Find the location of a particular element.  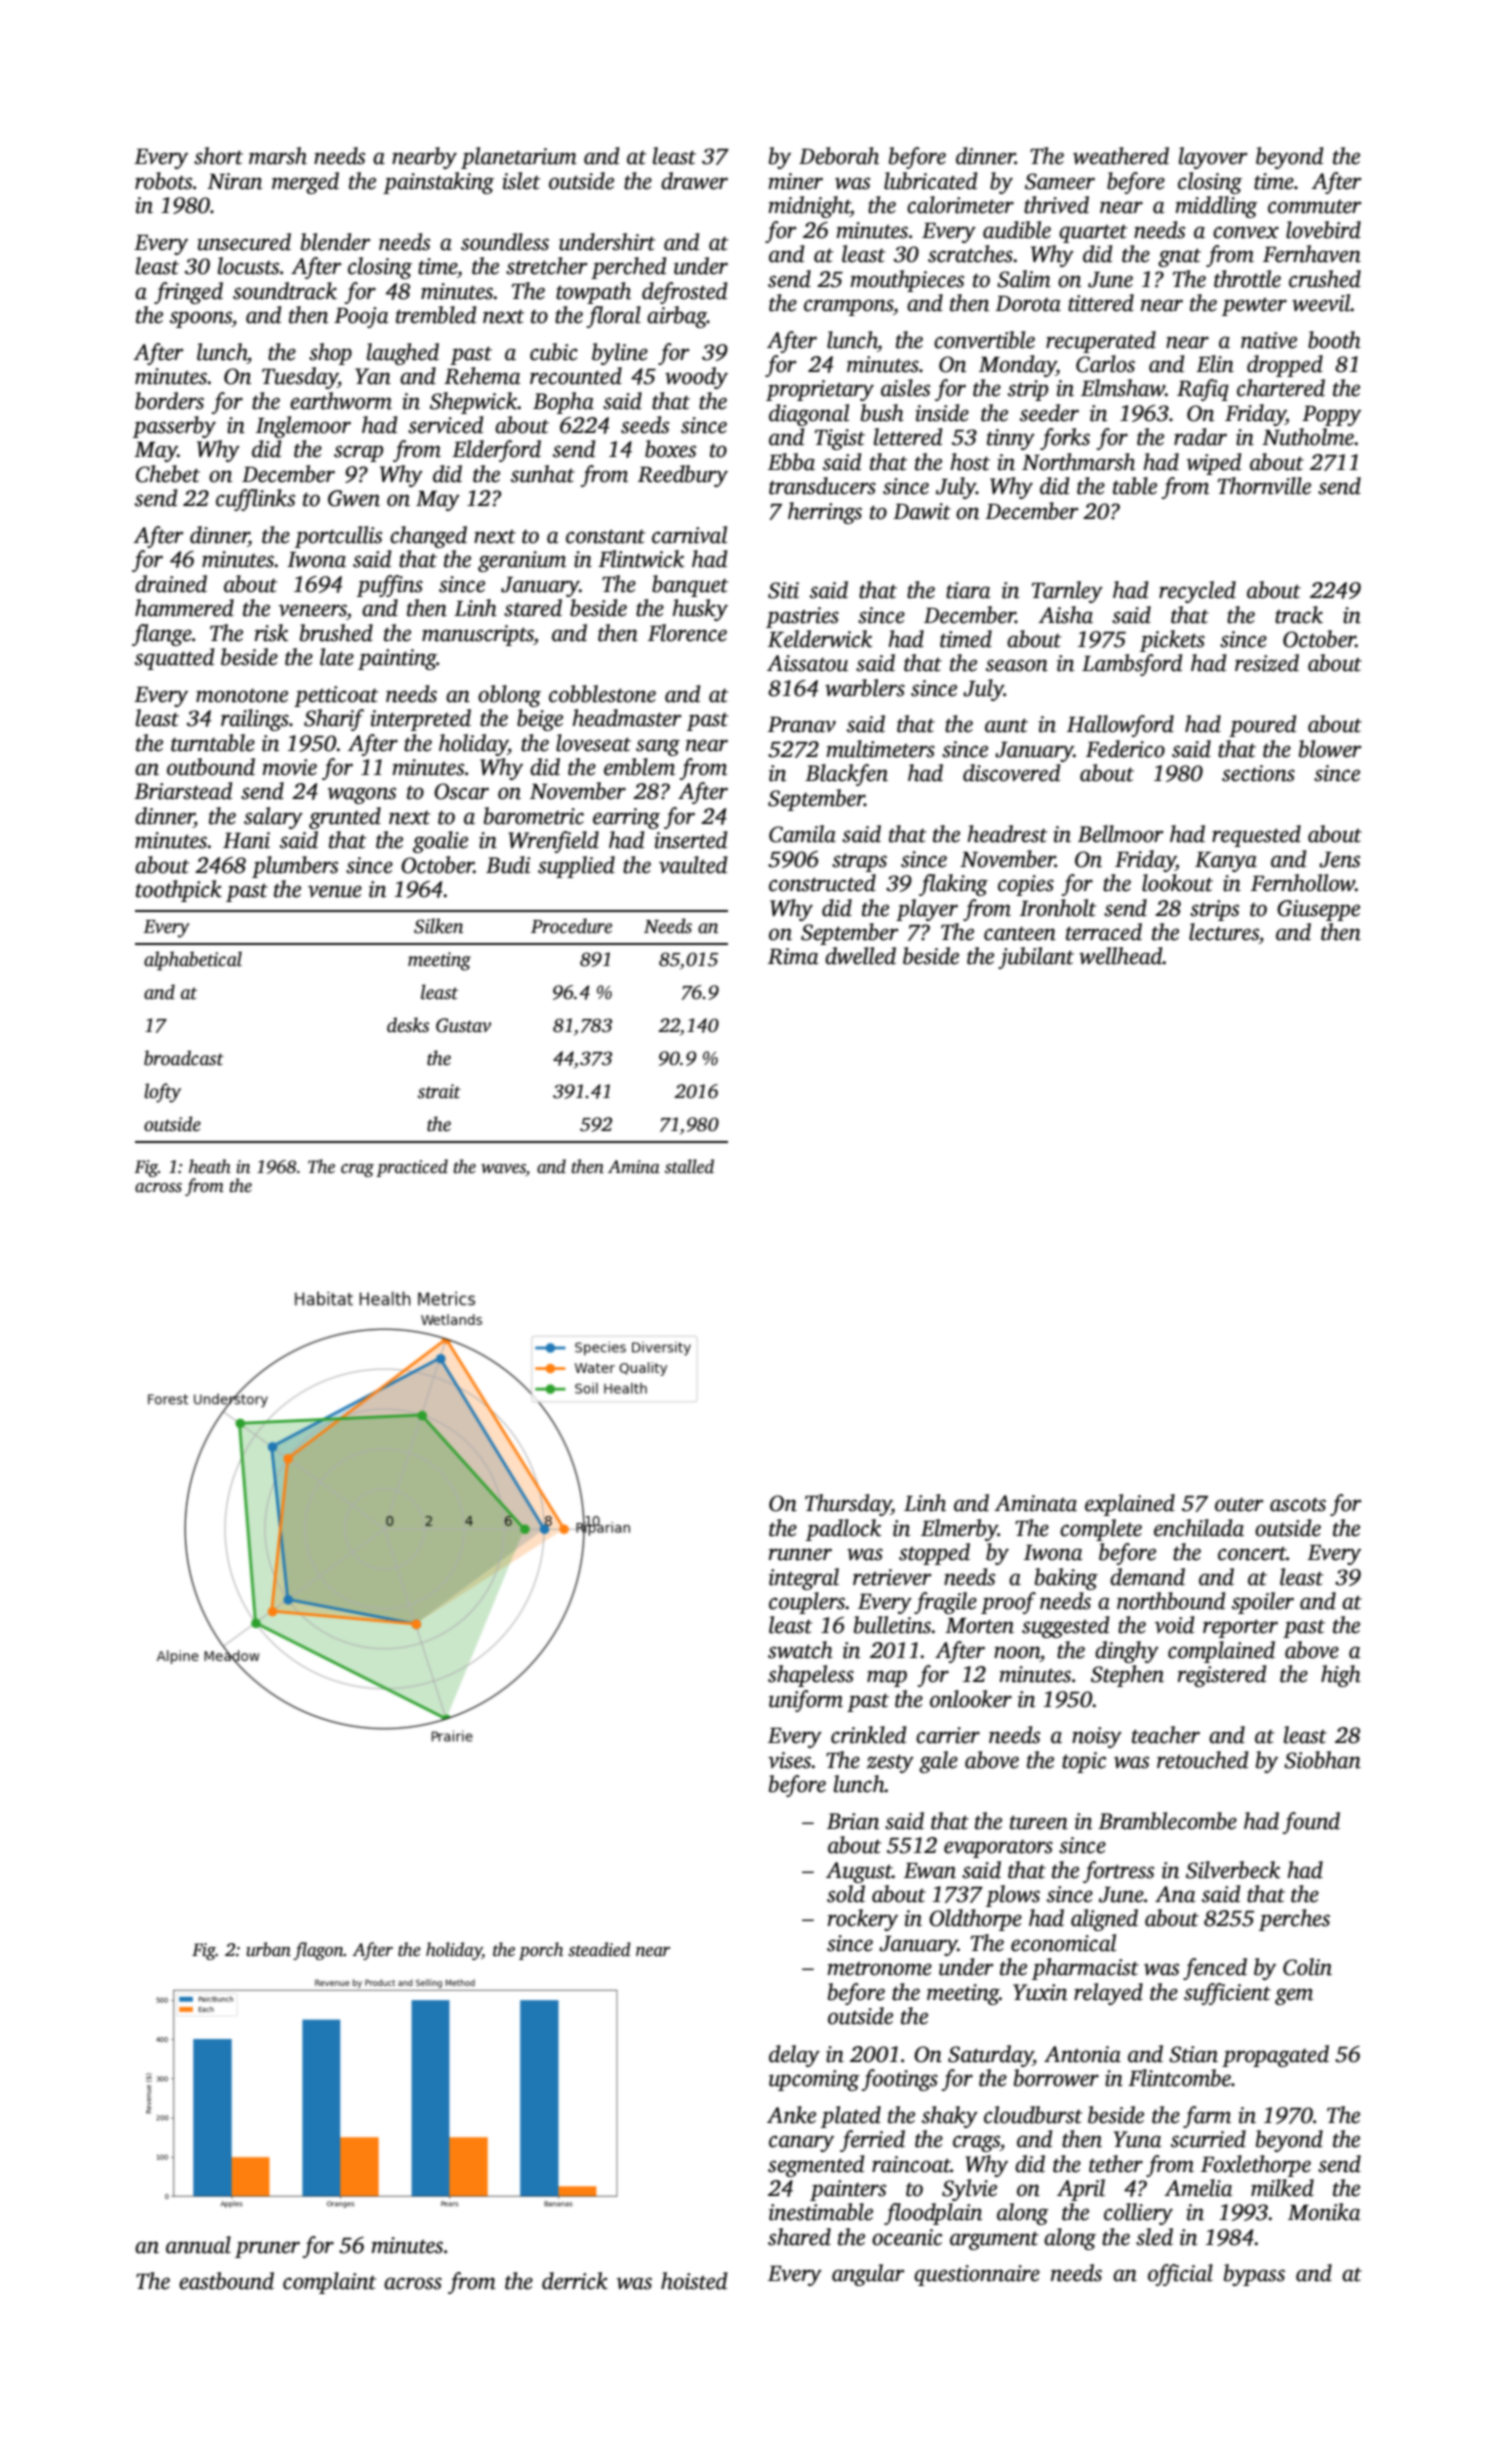

commuter is located at coordinates (1315, 207).
